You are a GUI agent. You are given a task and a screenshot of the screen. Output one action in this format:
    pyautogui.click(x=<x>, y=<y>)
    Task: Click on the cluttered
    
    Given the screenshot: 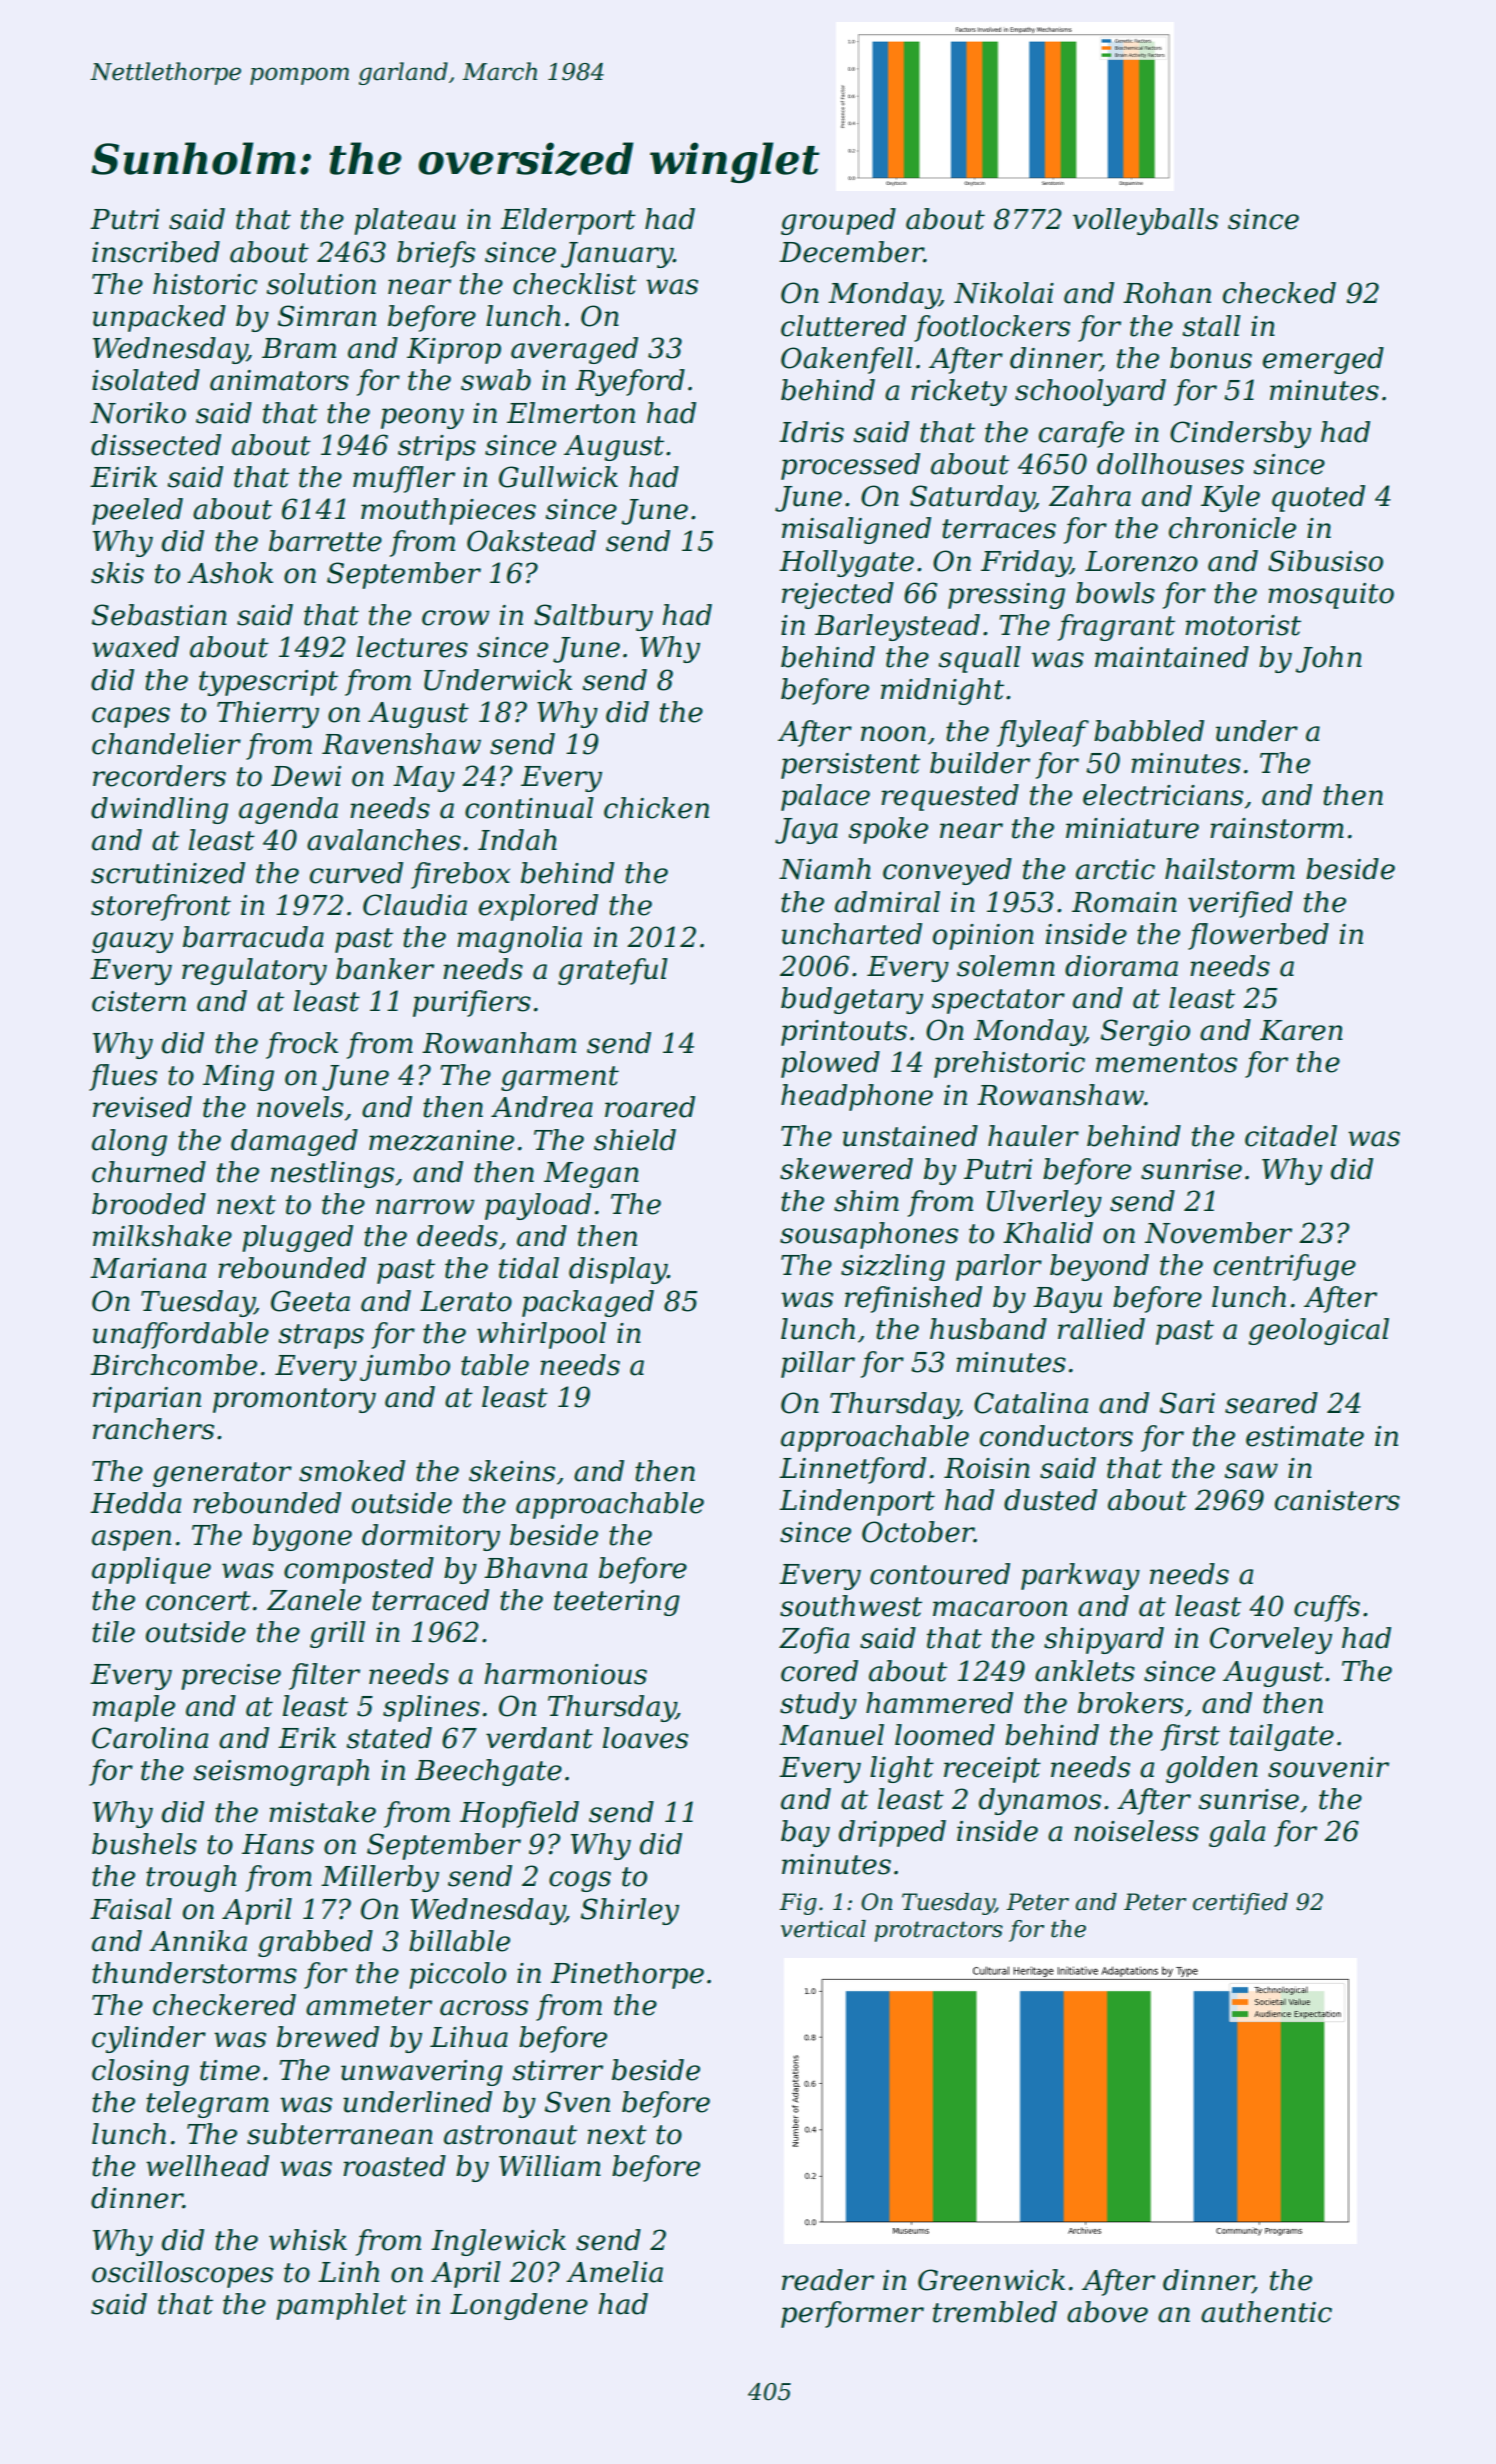 What is the action you would take?
    pyautogui.click(x=843, y=326)
